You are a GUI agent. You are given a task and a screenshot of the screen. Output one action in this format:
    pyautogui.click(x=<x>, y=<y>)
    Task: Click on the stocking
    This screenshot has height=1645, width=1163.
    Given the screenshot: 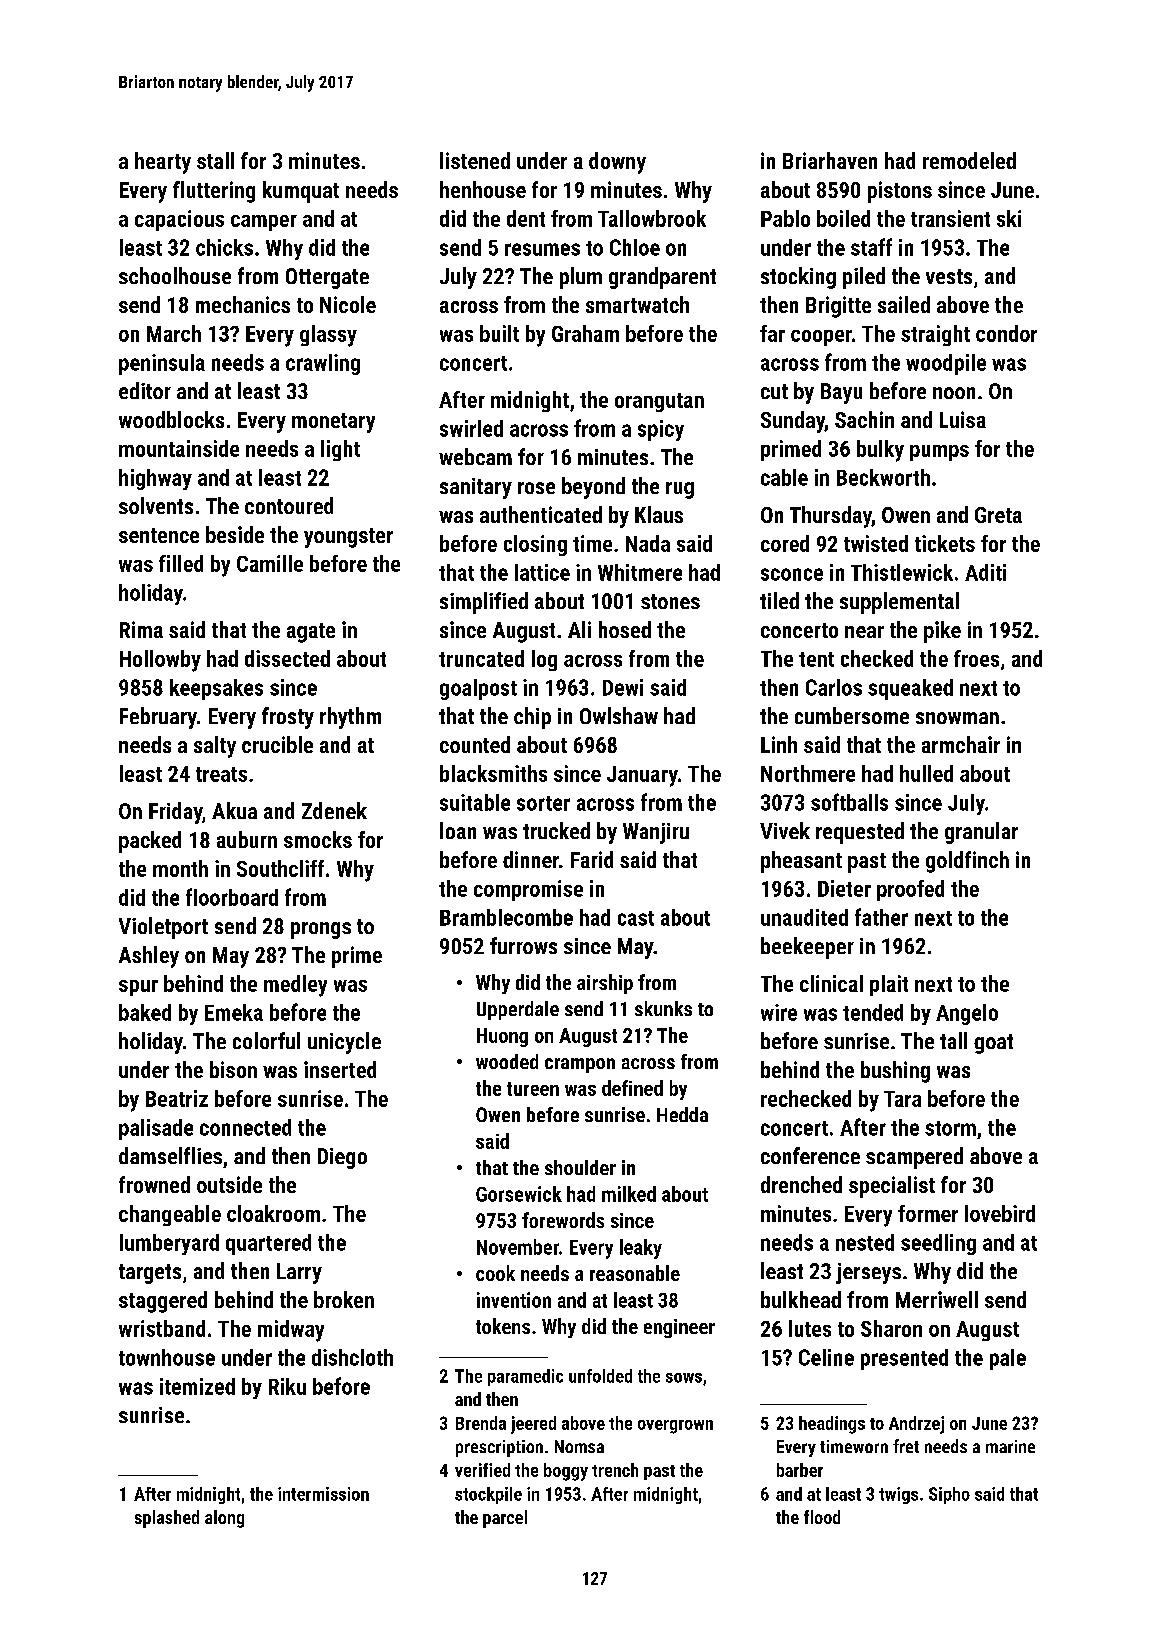 What is the action you would take?
    pyautogui.click(x=798, y=278)
